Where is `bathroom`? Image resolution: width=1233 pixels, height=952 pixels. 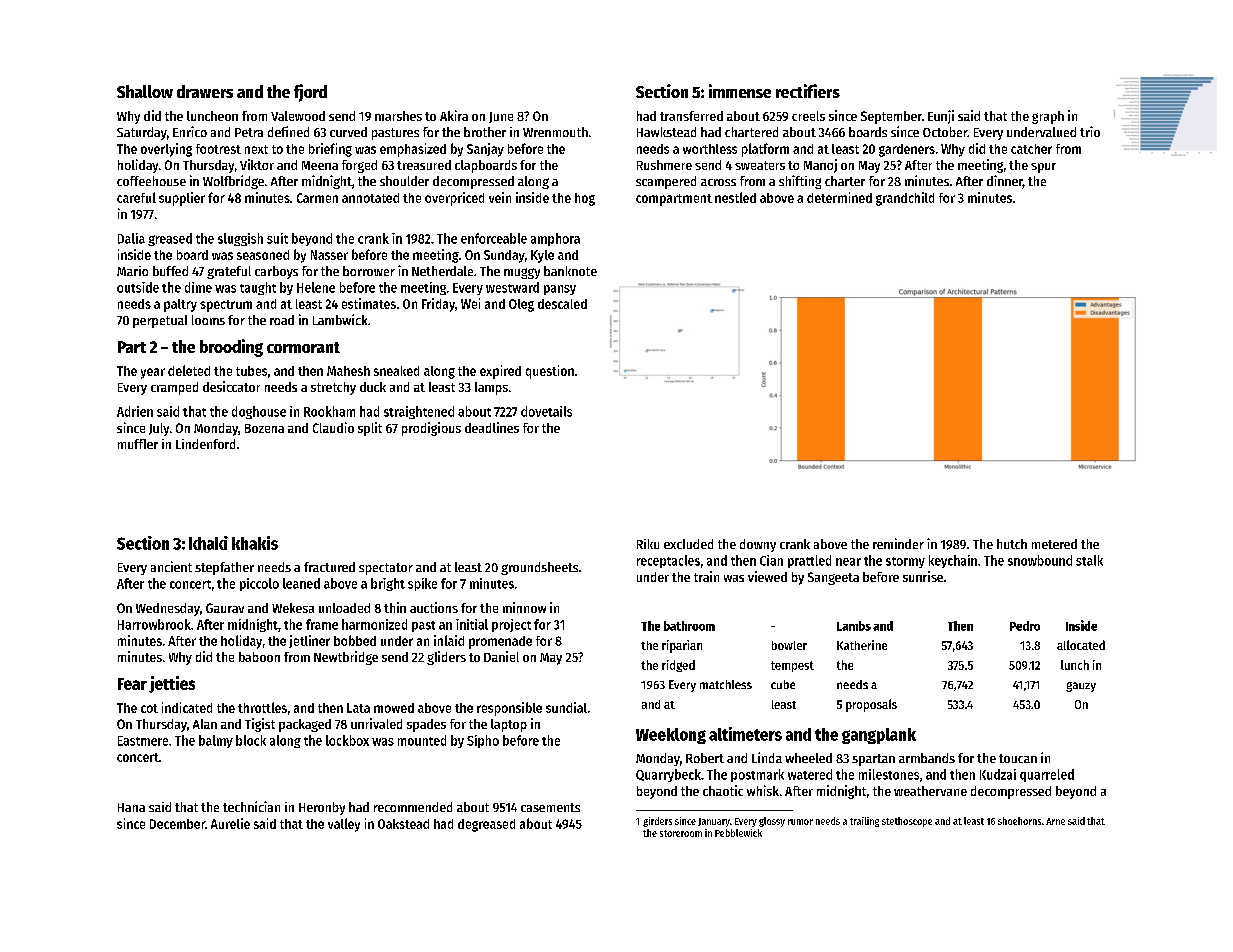 bathroom is located at coordinates (689, 626).
